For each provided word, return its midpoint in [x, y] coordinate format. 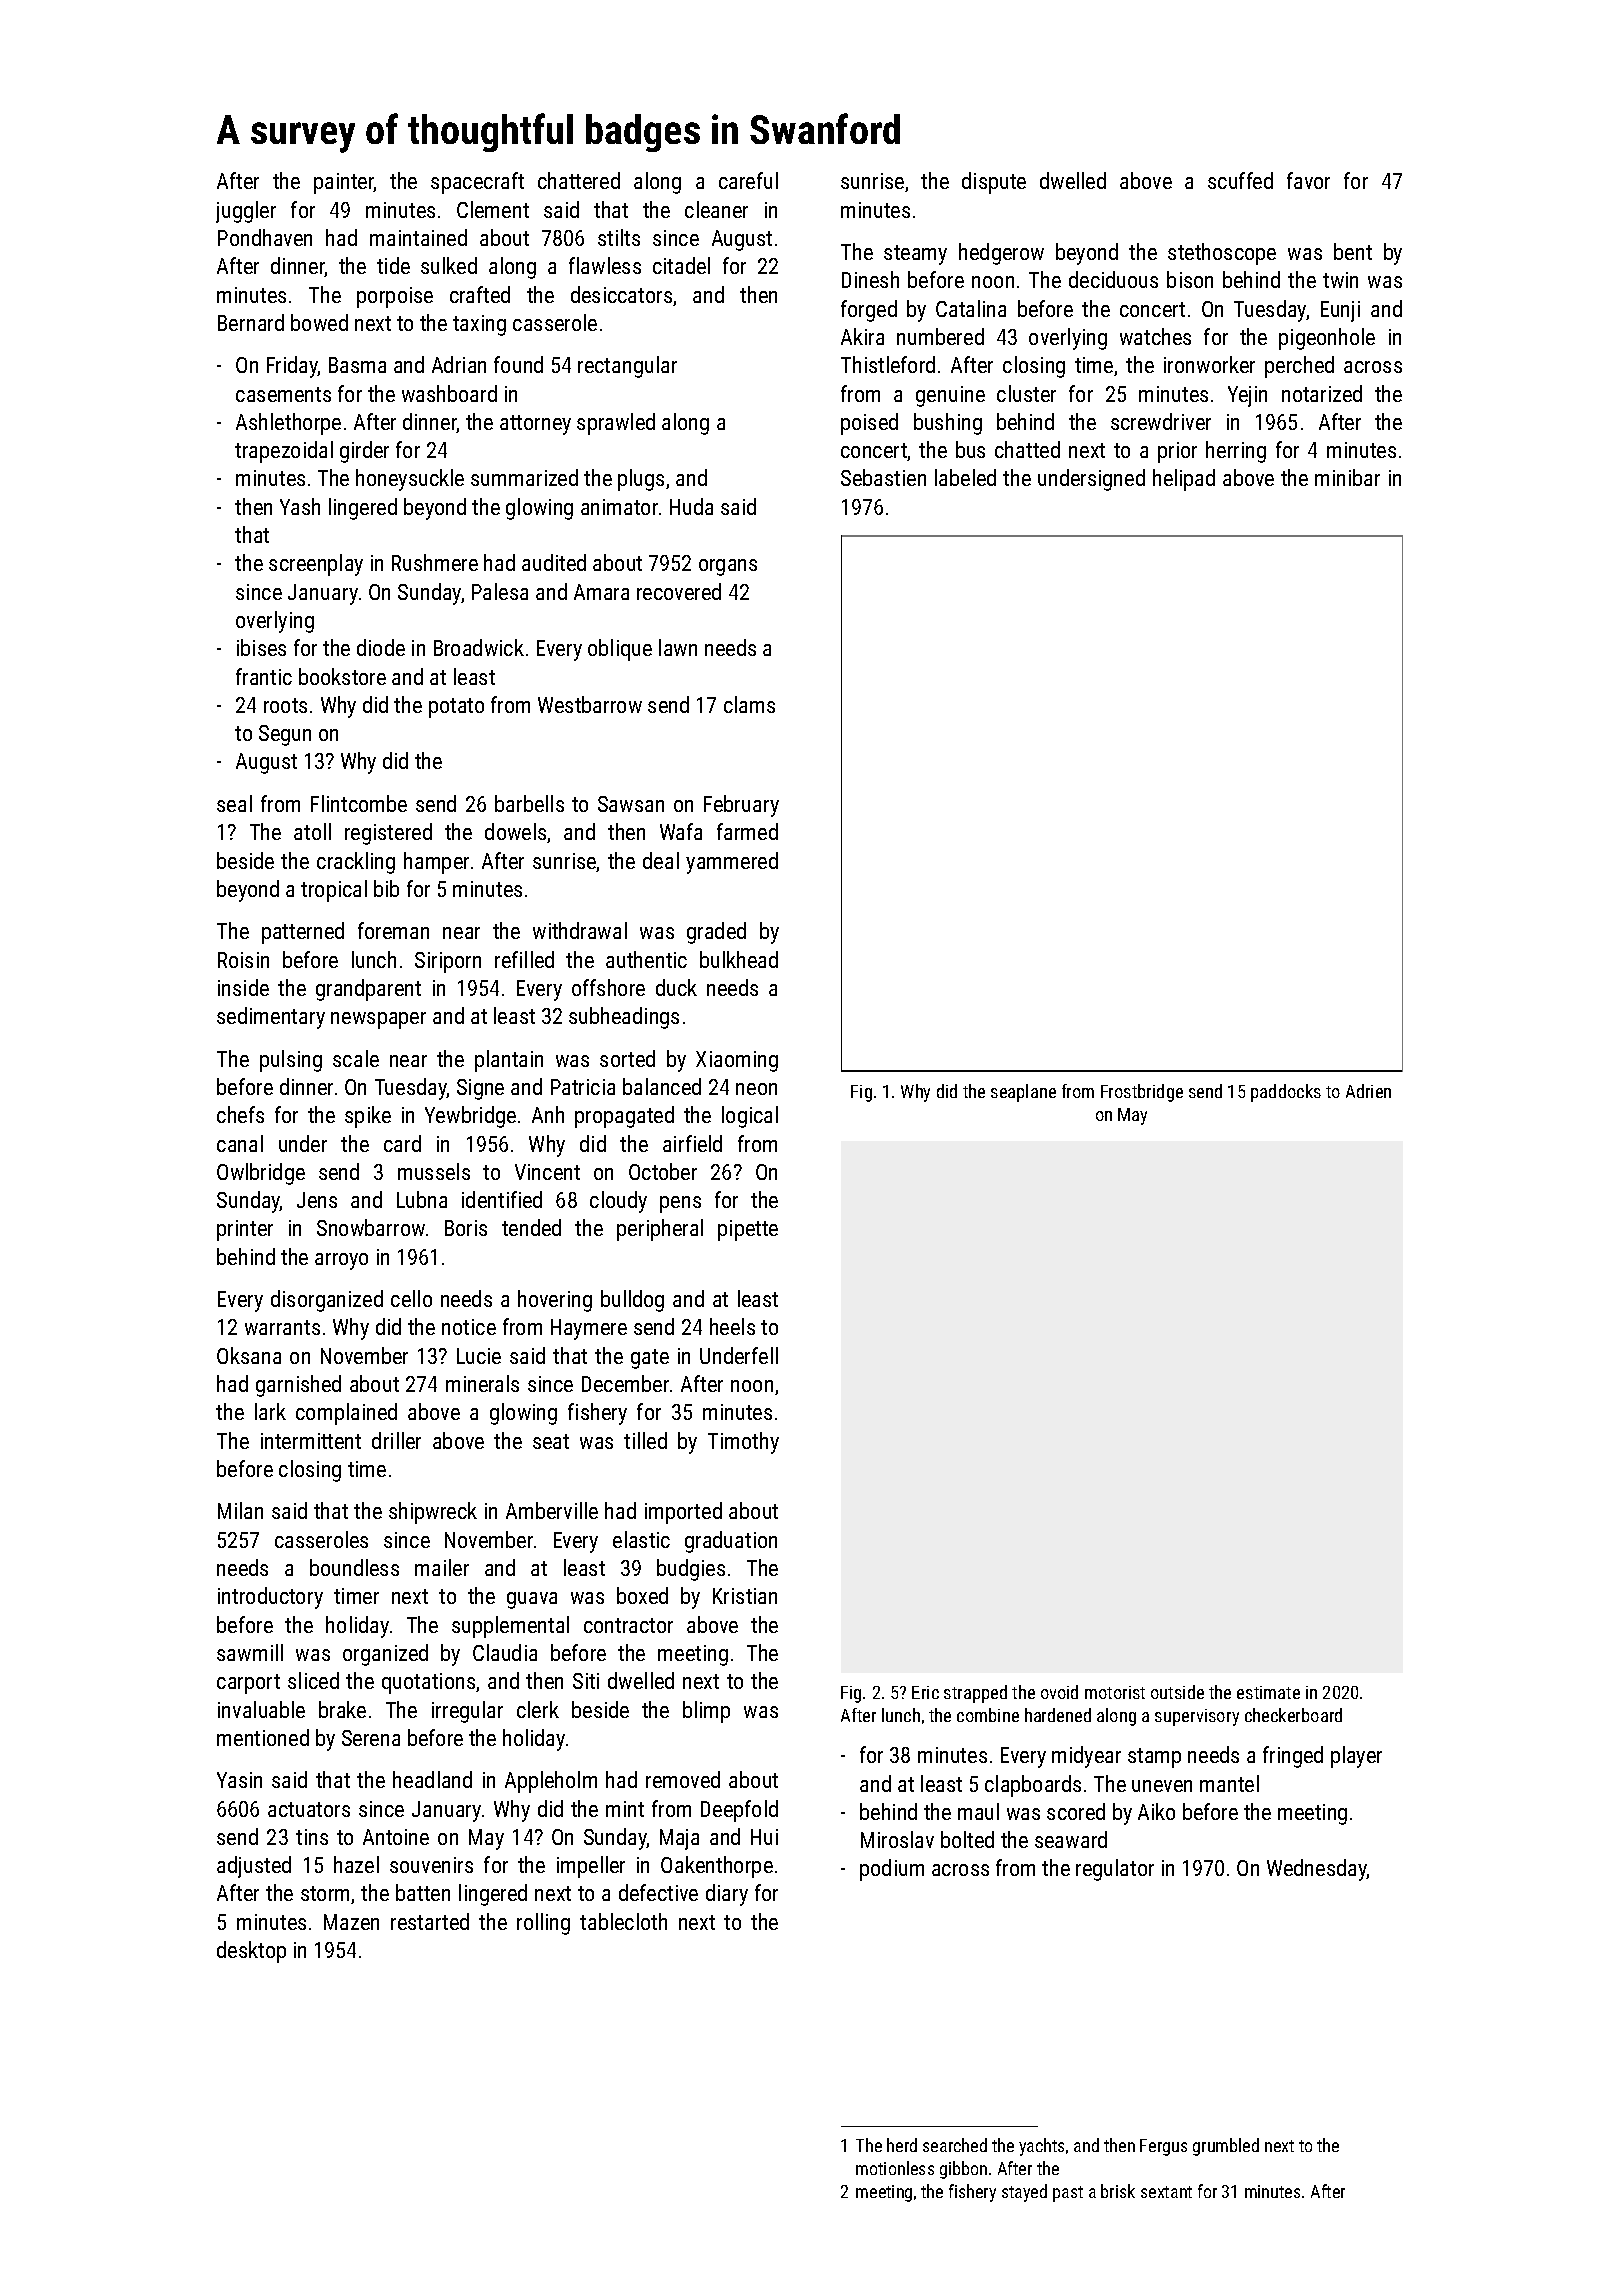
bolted [967, 1839]
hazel [356, 1864]
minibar [1347, 477]
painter [344, 183]
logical [750, 1117]
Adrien [1368, 1091]
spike [368, 1117]
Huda [691, 506]
